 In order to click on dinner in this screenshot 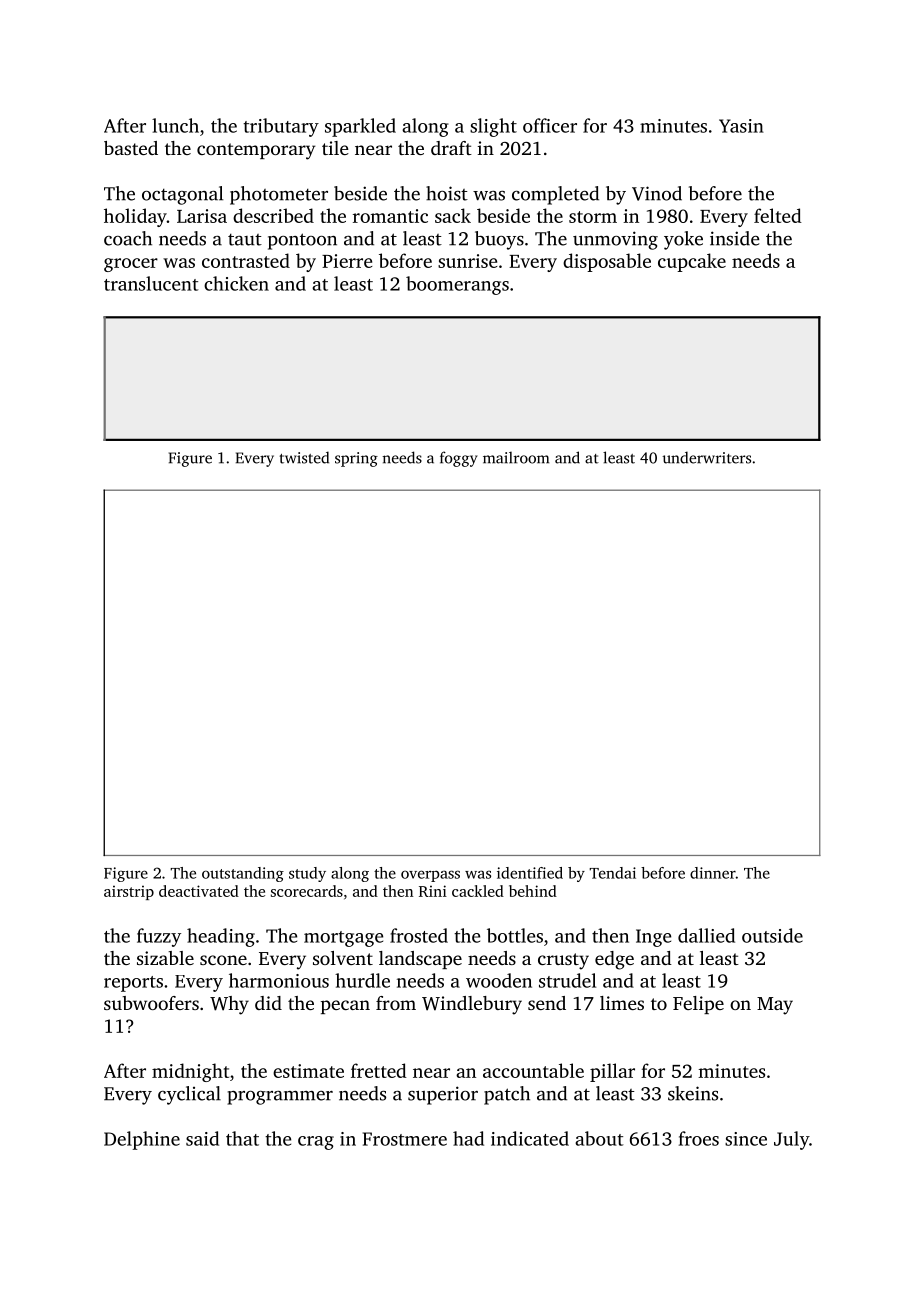, I will do `click(713, 873)`.
